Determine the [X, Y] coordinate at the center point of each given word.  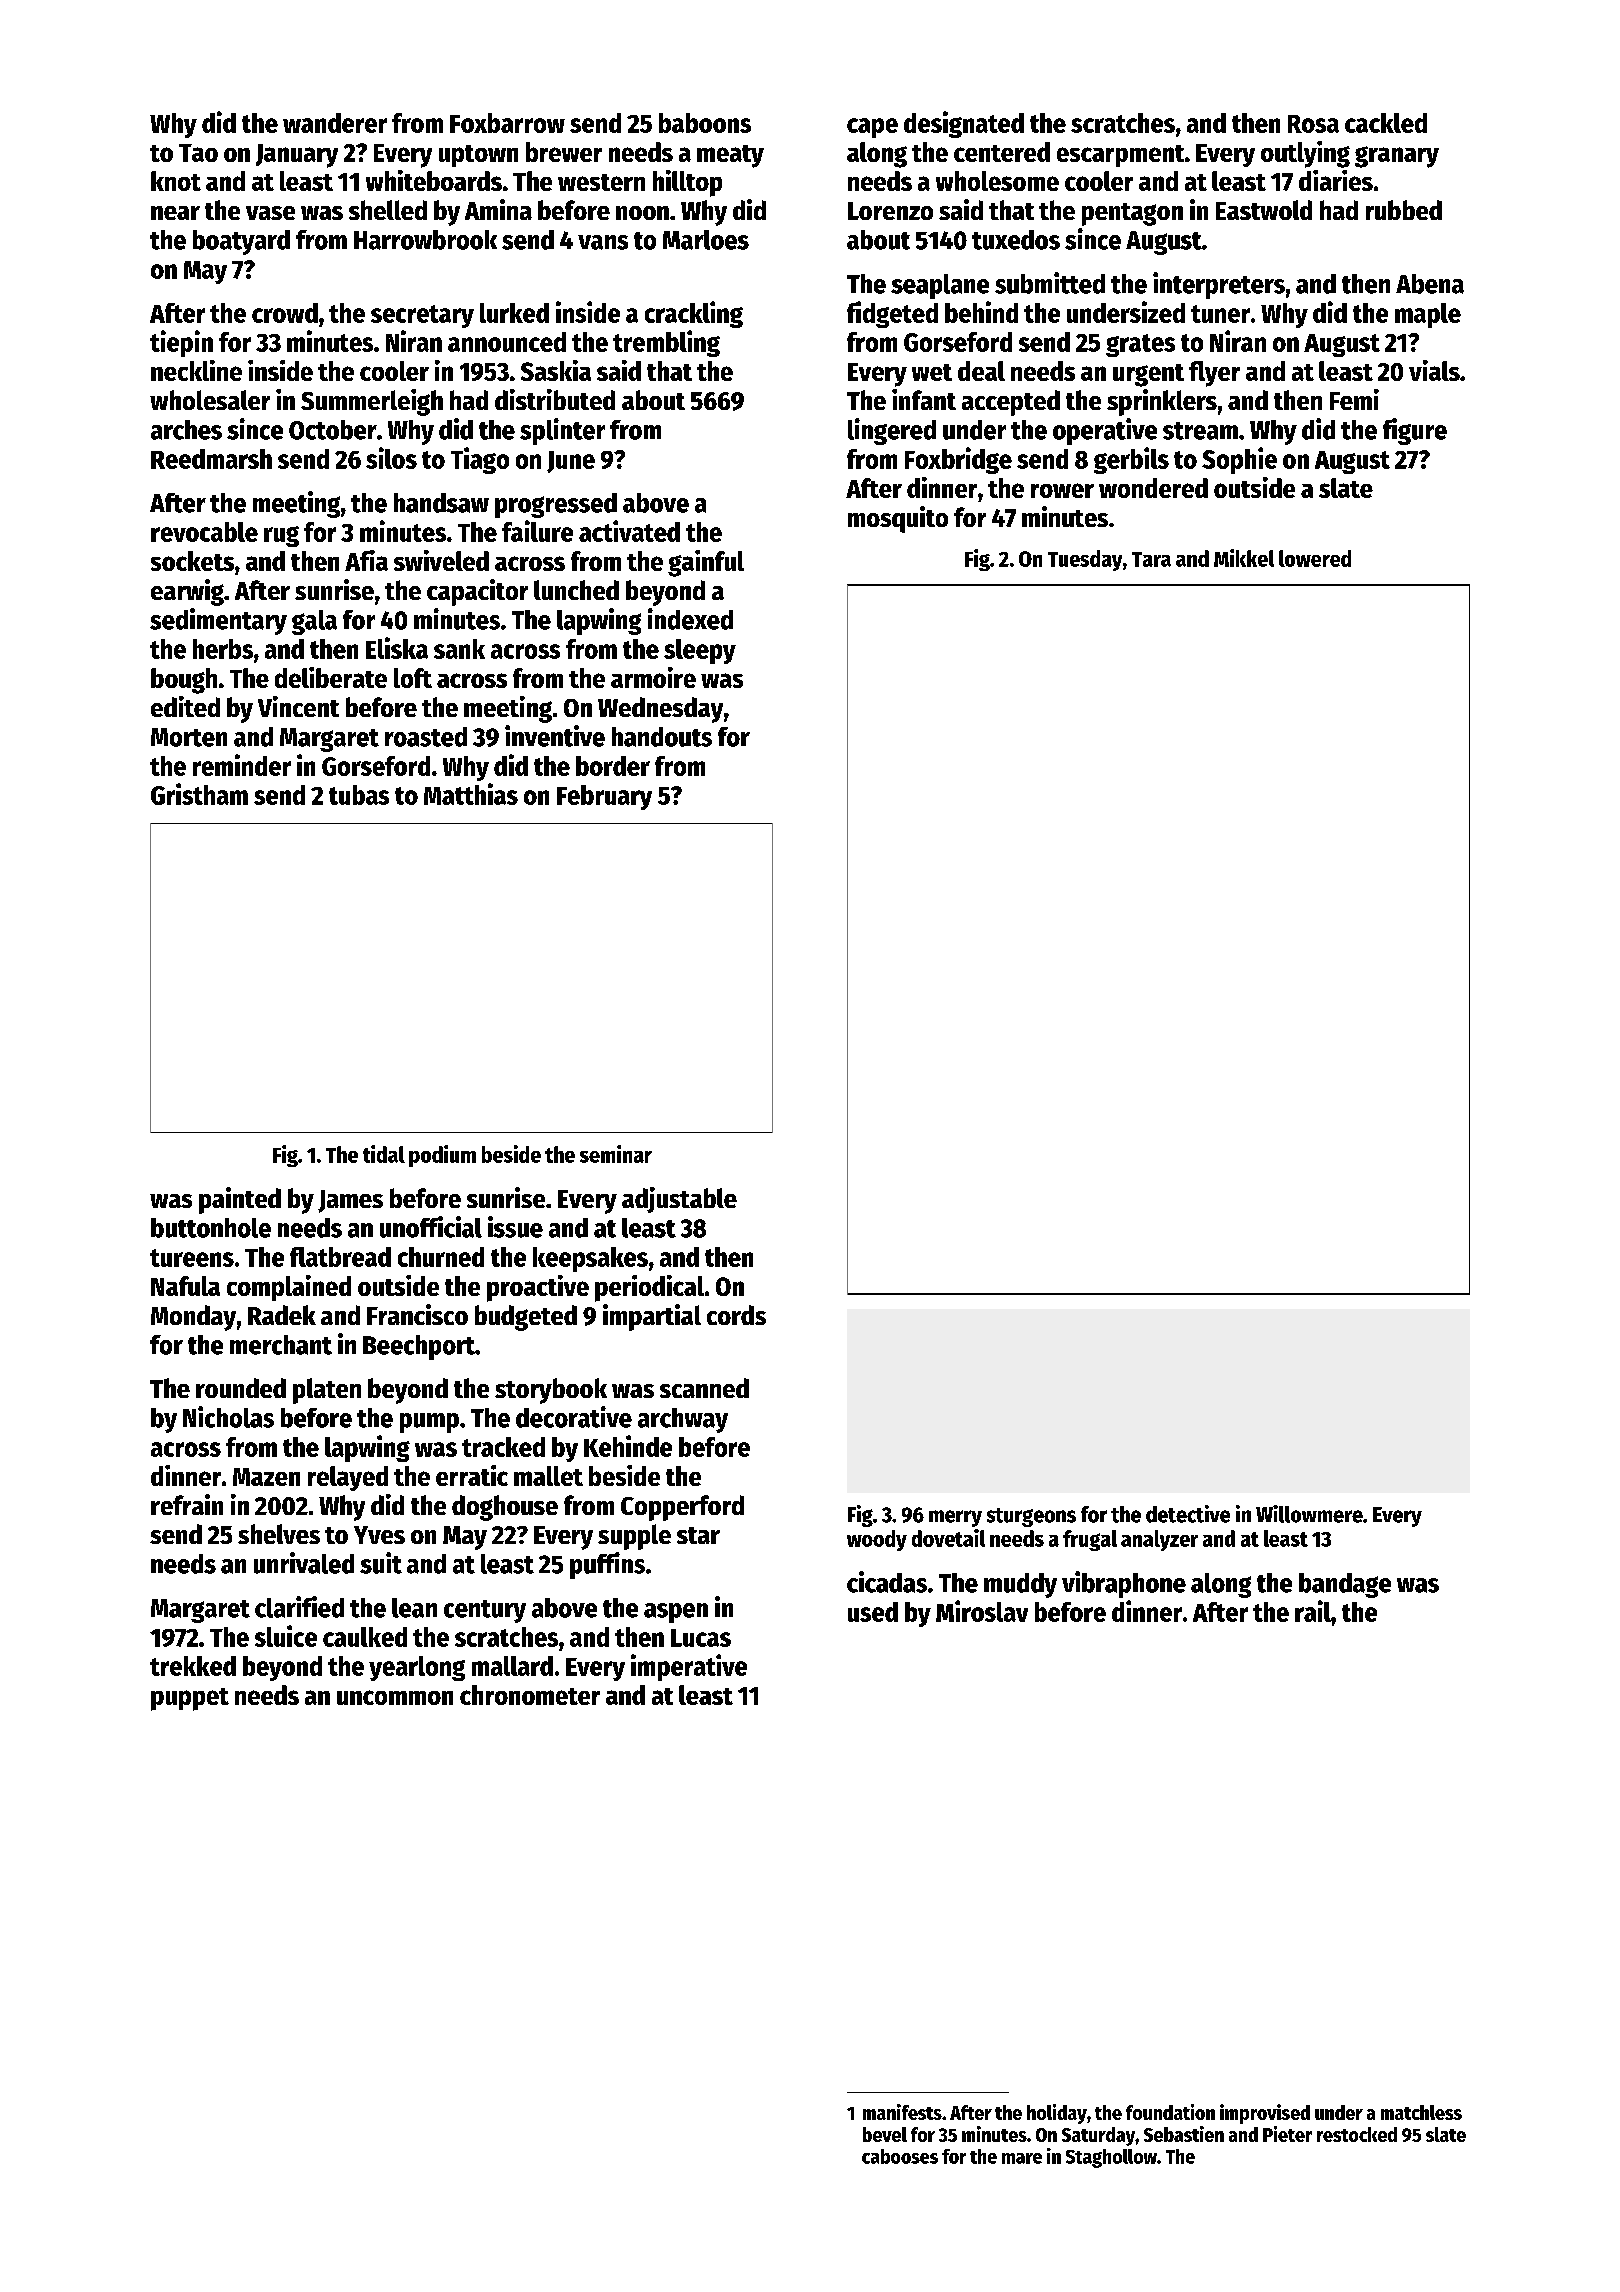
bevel [885, 2134]
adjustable [679, 1200]
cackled [1386, 123]
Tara [1151, 559]
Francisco [417, 1314]
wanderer [335, 123]
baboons [705, 123]
